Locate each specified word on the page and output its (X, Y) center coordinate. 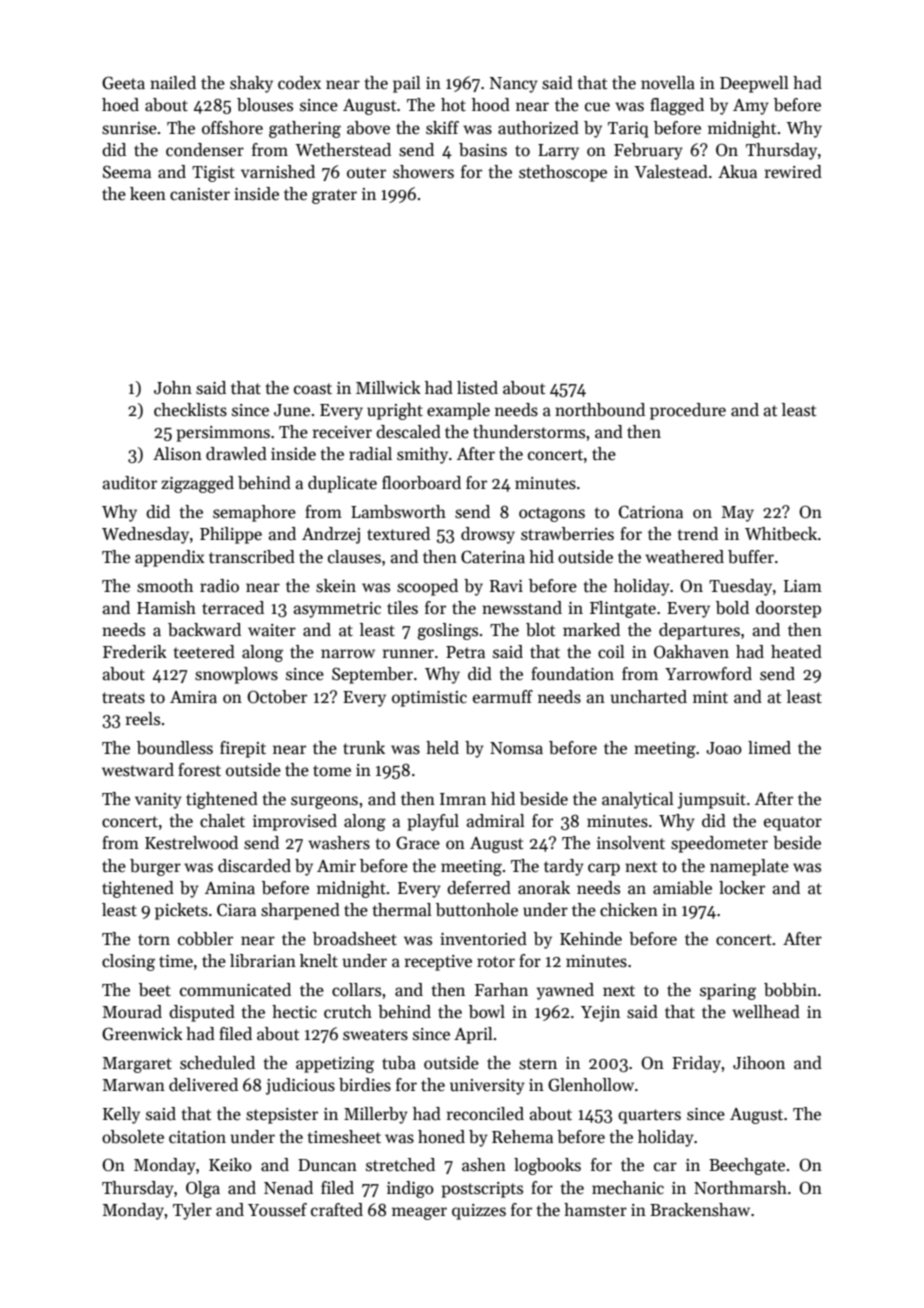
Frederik (135, 652)
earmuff (503, 697)
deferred (479, 888)
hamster (595, 1210)
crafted (337, 1210)
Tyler (192, 1211)
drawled (236, 454)
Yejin (600, 1014)
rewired (793, 172)
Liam (803, 586)
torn (154, 940)
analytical (638, 800)
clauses (354, 557)
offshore (232, 128)
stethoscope (563, 173)
